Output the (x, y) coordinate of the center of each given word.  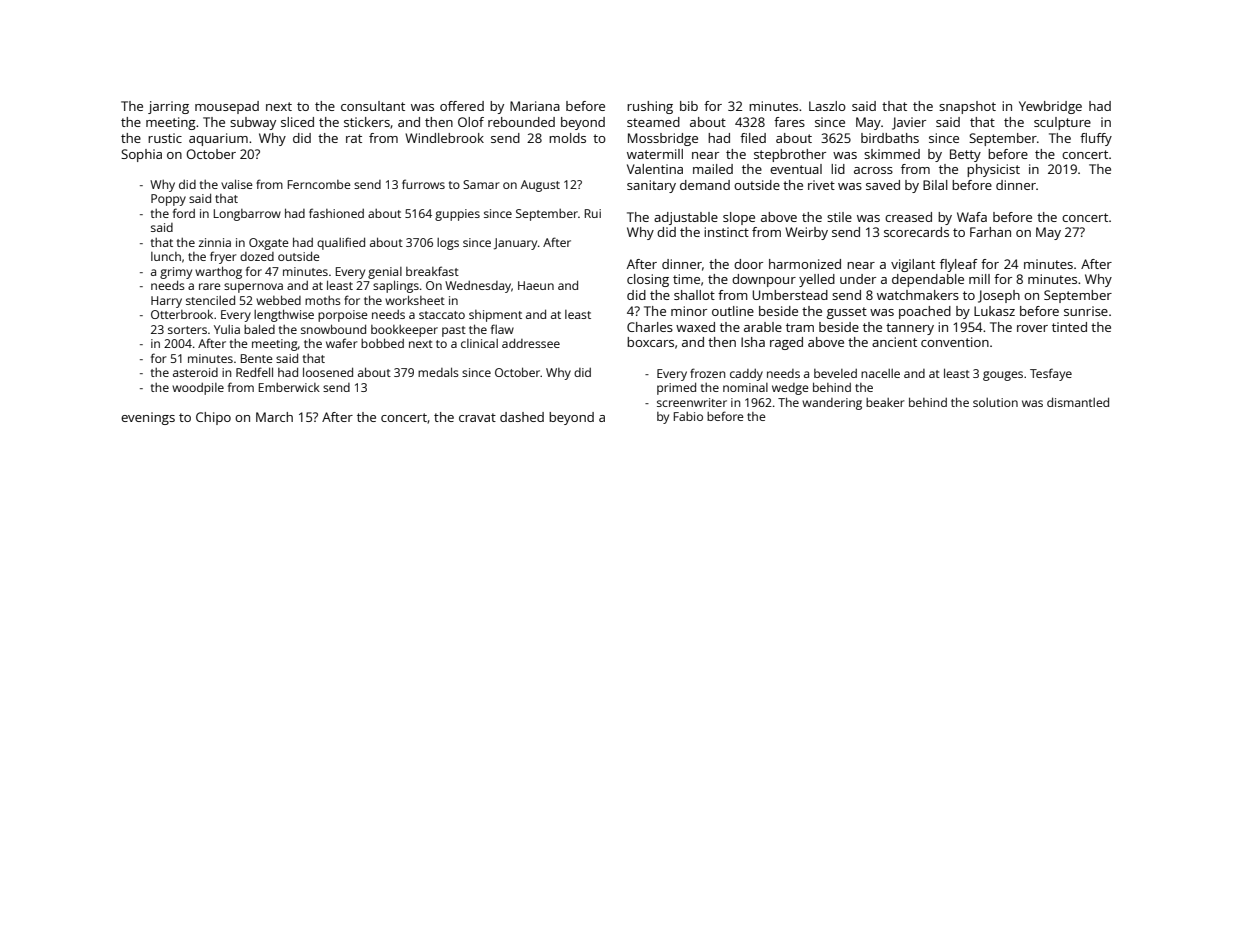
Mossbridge (663, 139)
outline (733, 311)
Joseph (999, 296)
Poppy (168, 200)
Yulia (227, 329)
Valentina (655, 169)
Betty (965, 155)
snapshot (967, 107)
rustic (165, 138)
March (274, 417)
